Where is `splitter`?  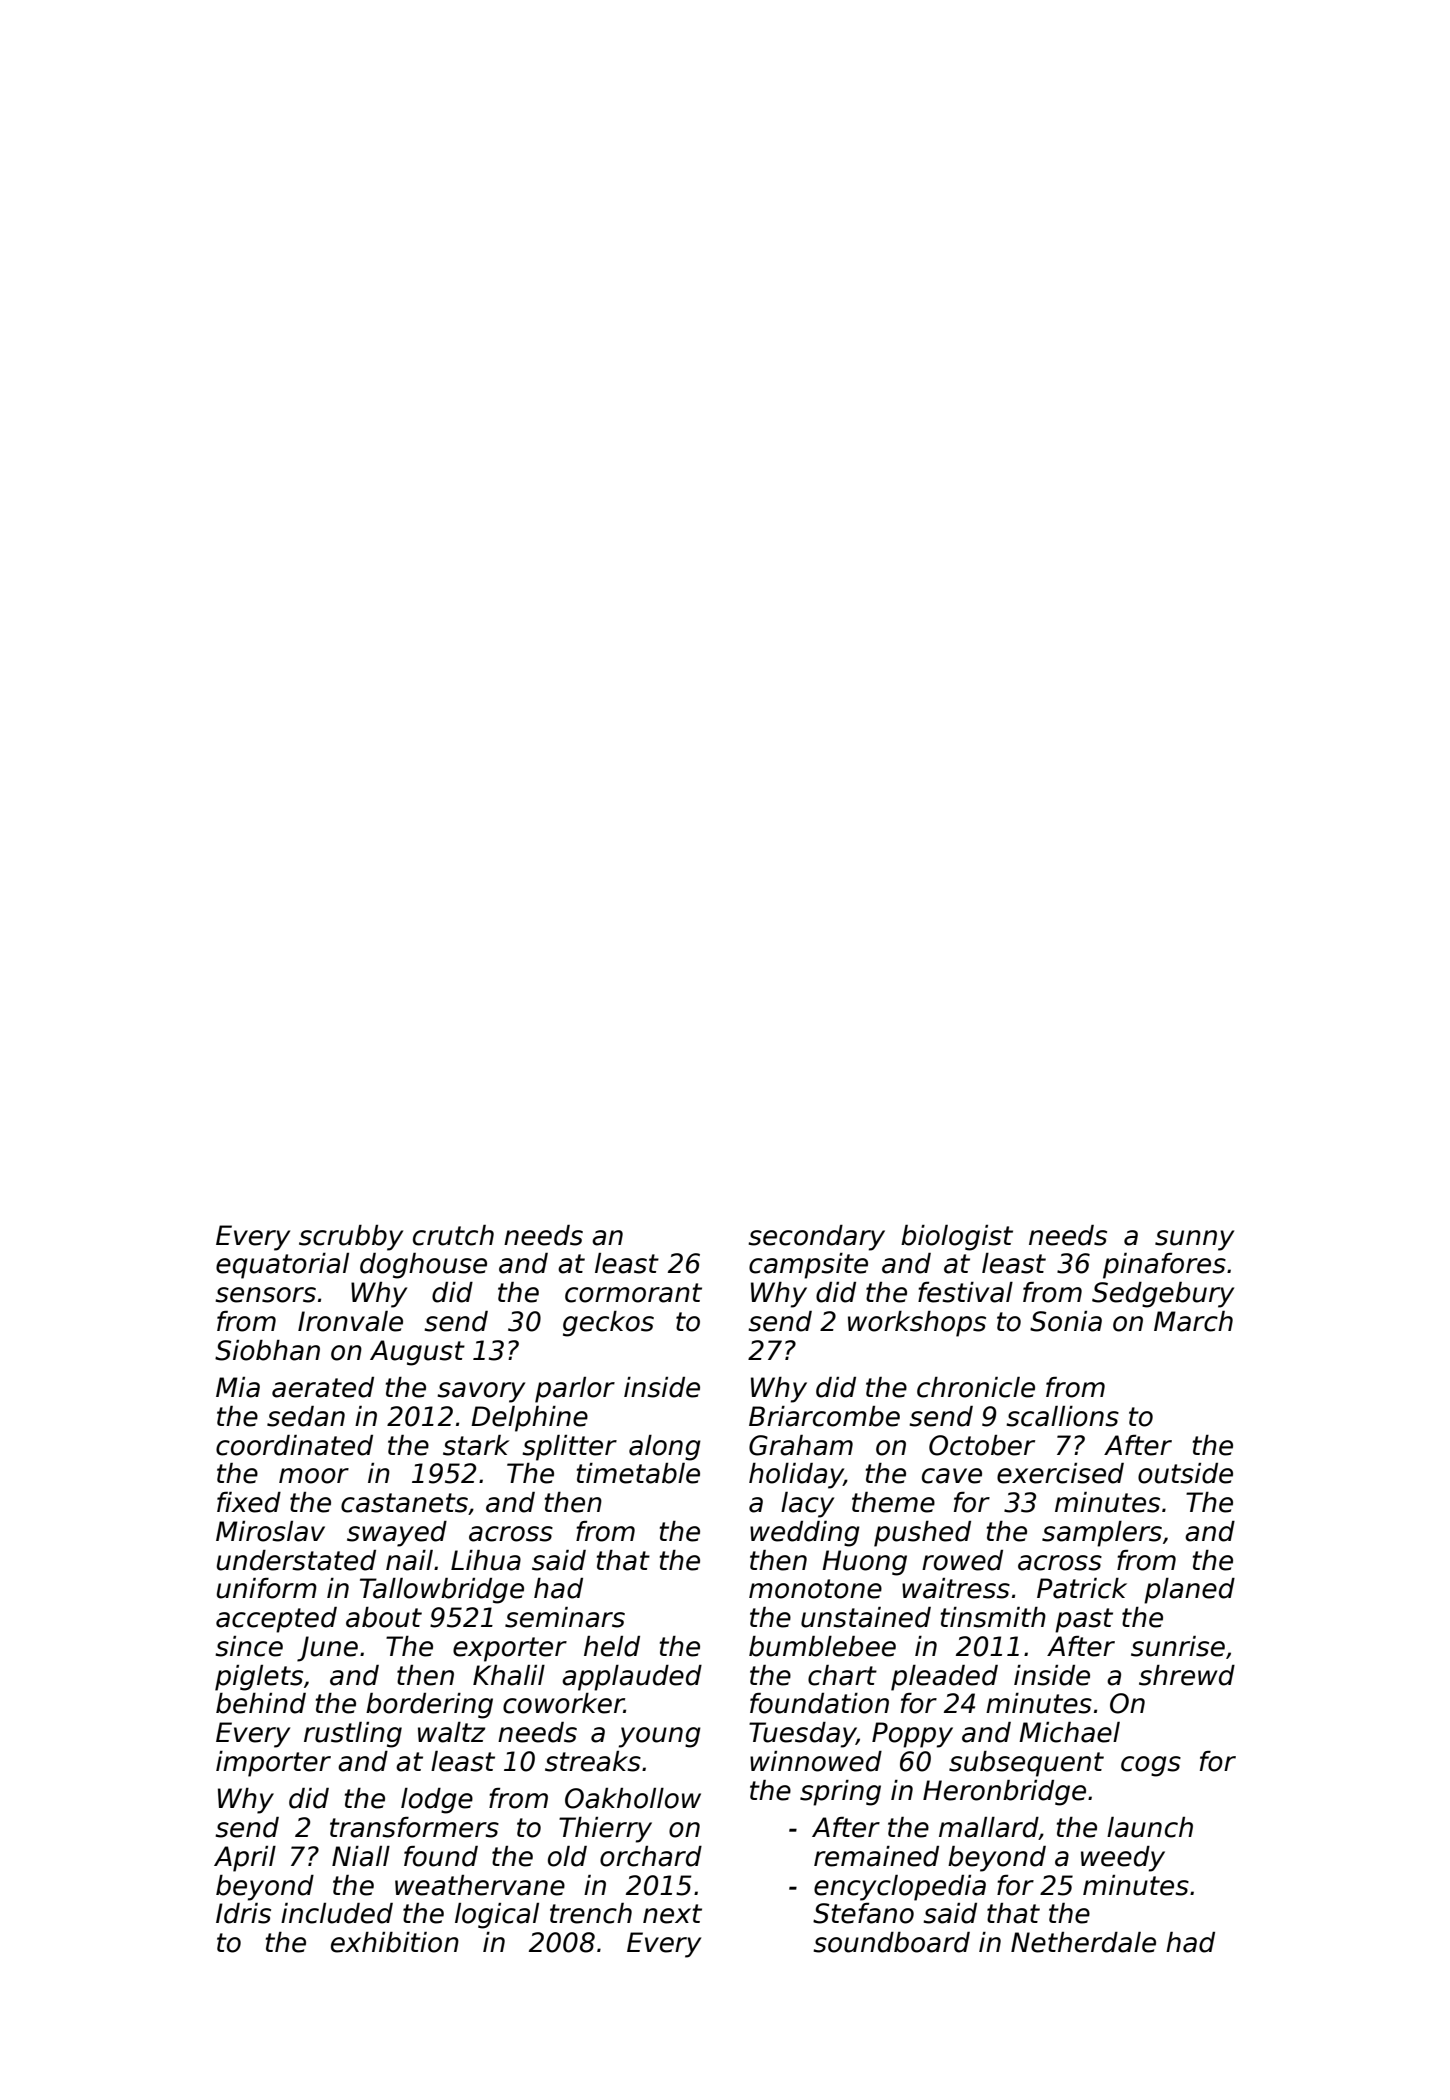
splitter is located at coordinates (569, 1448).
